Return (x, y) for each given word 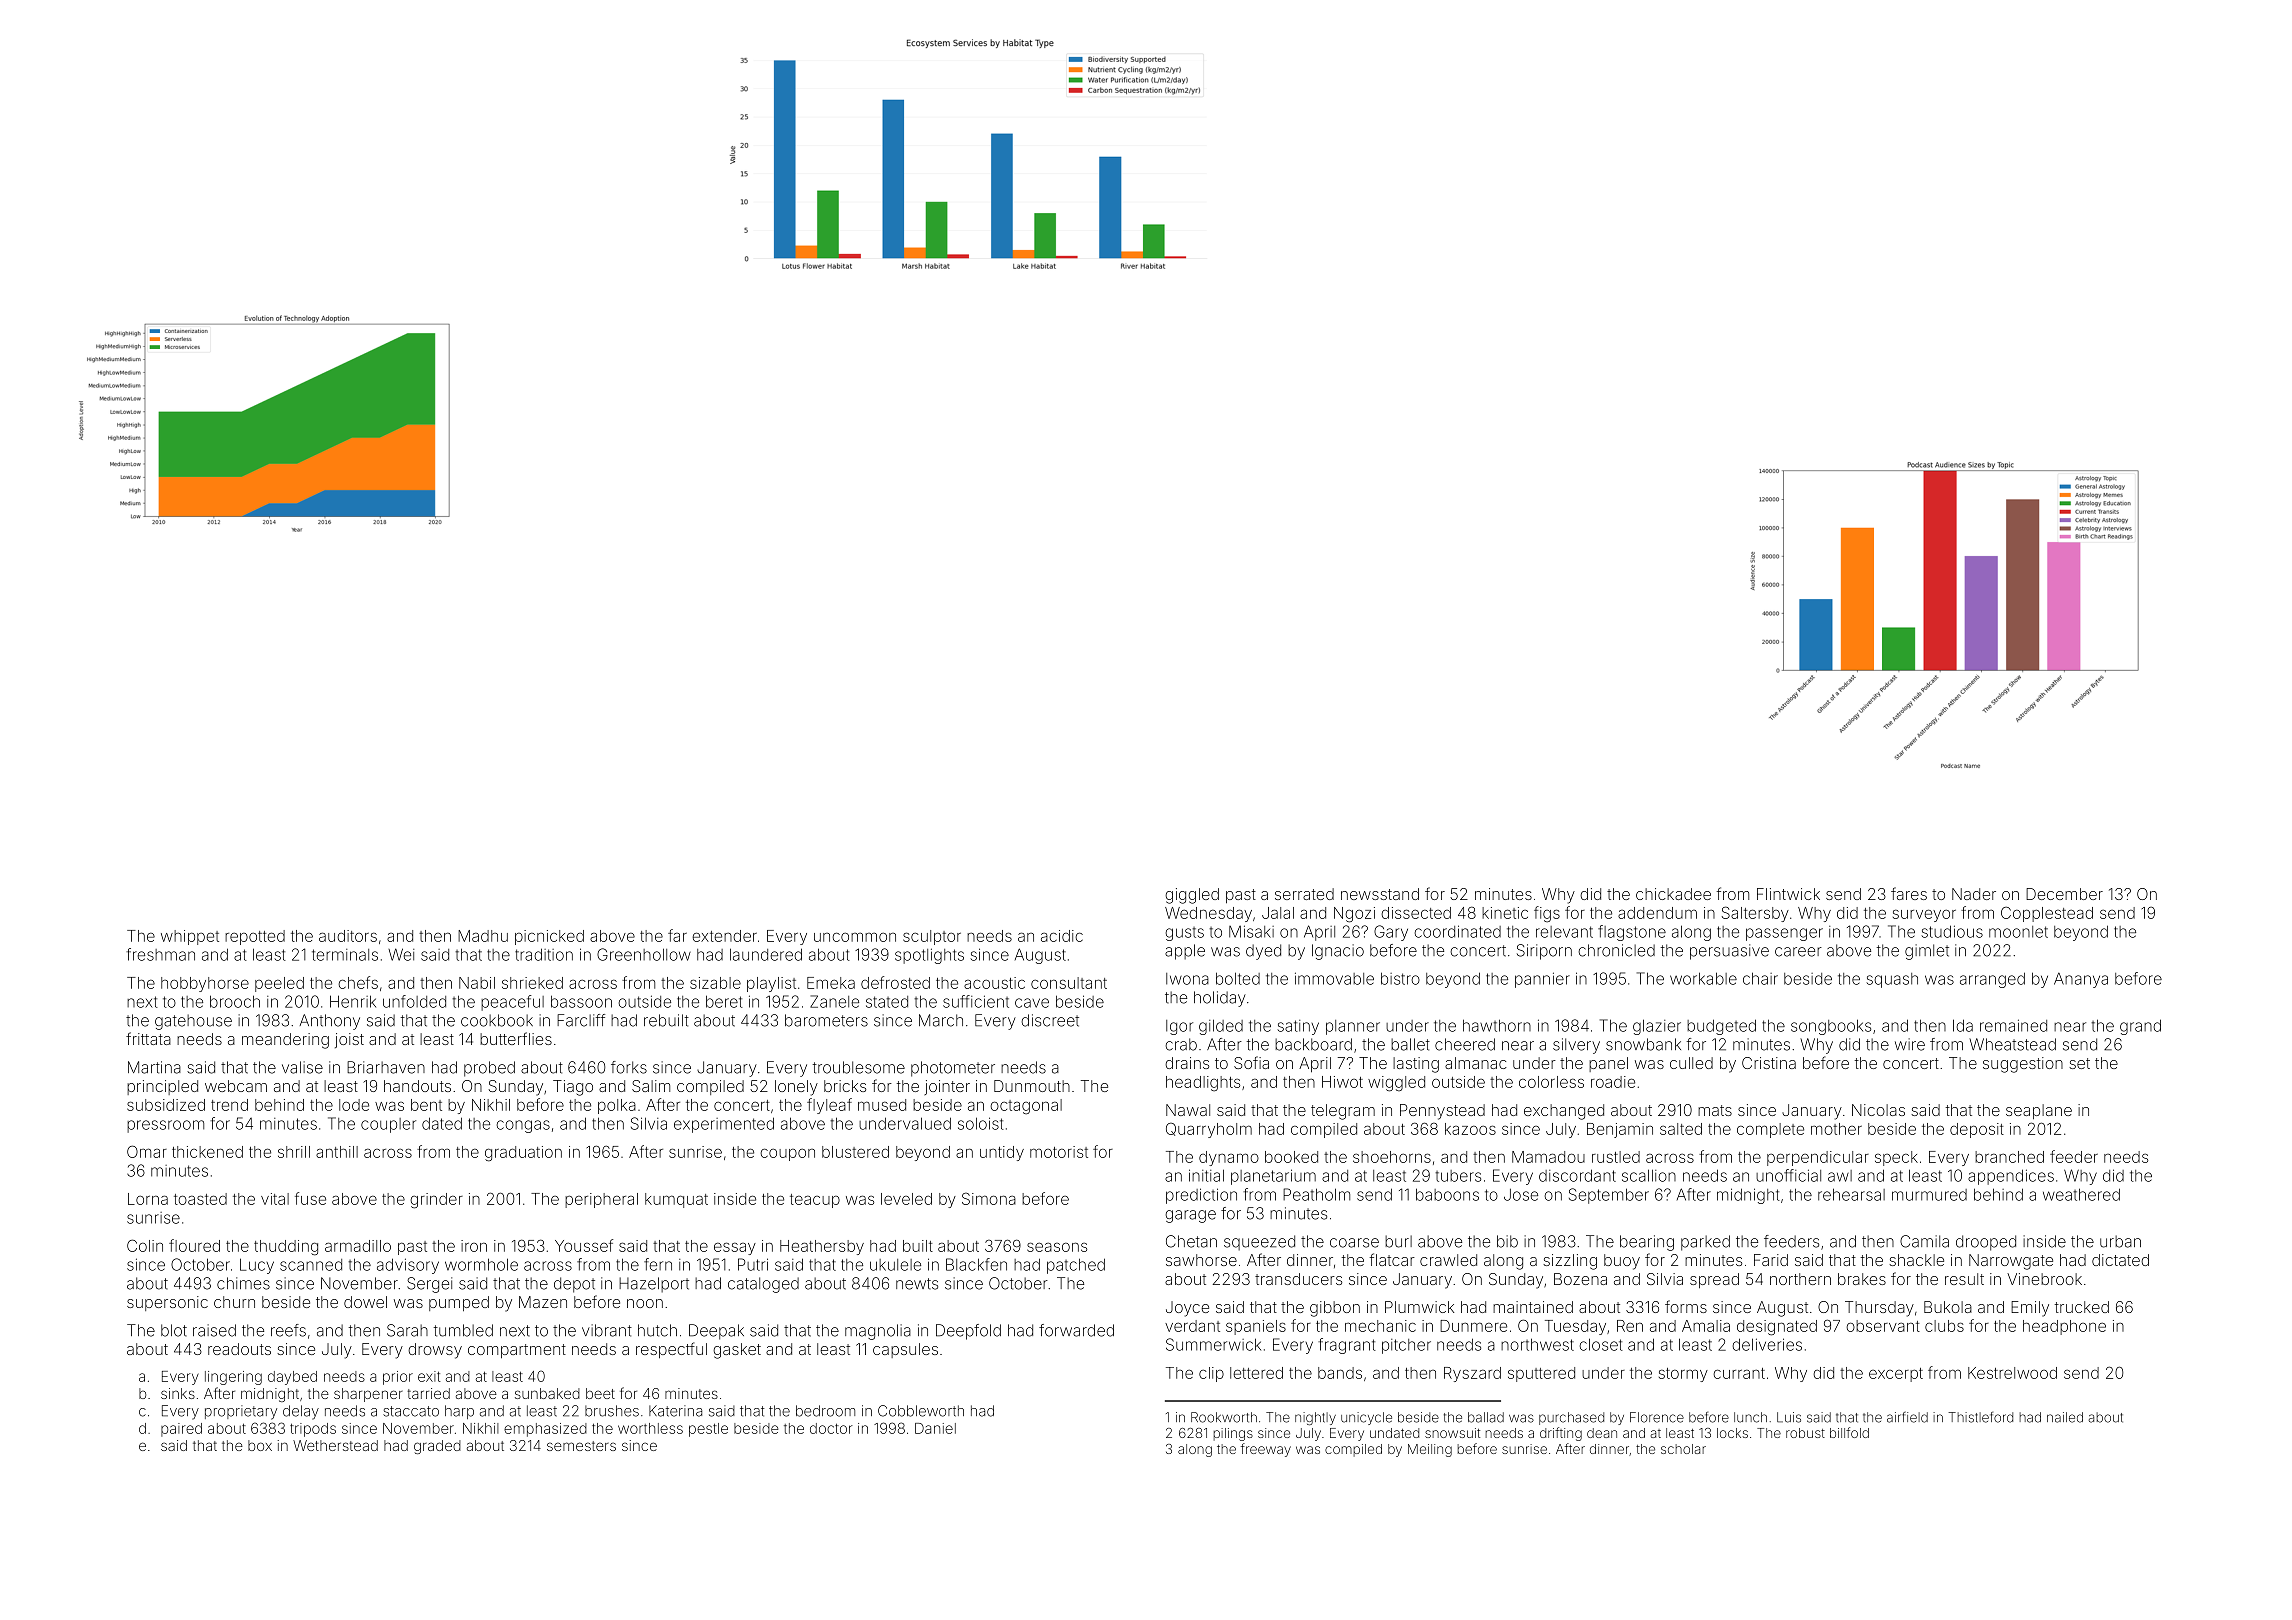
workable (1703, 978)
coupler (388, 1125)
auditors (348, 936)
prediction (1201, 1196)
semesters (581, 1446)
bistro (1400, 978)
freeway (1266, 1450)
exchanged (1564, 1112)
